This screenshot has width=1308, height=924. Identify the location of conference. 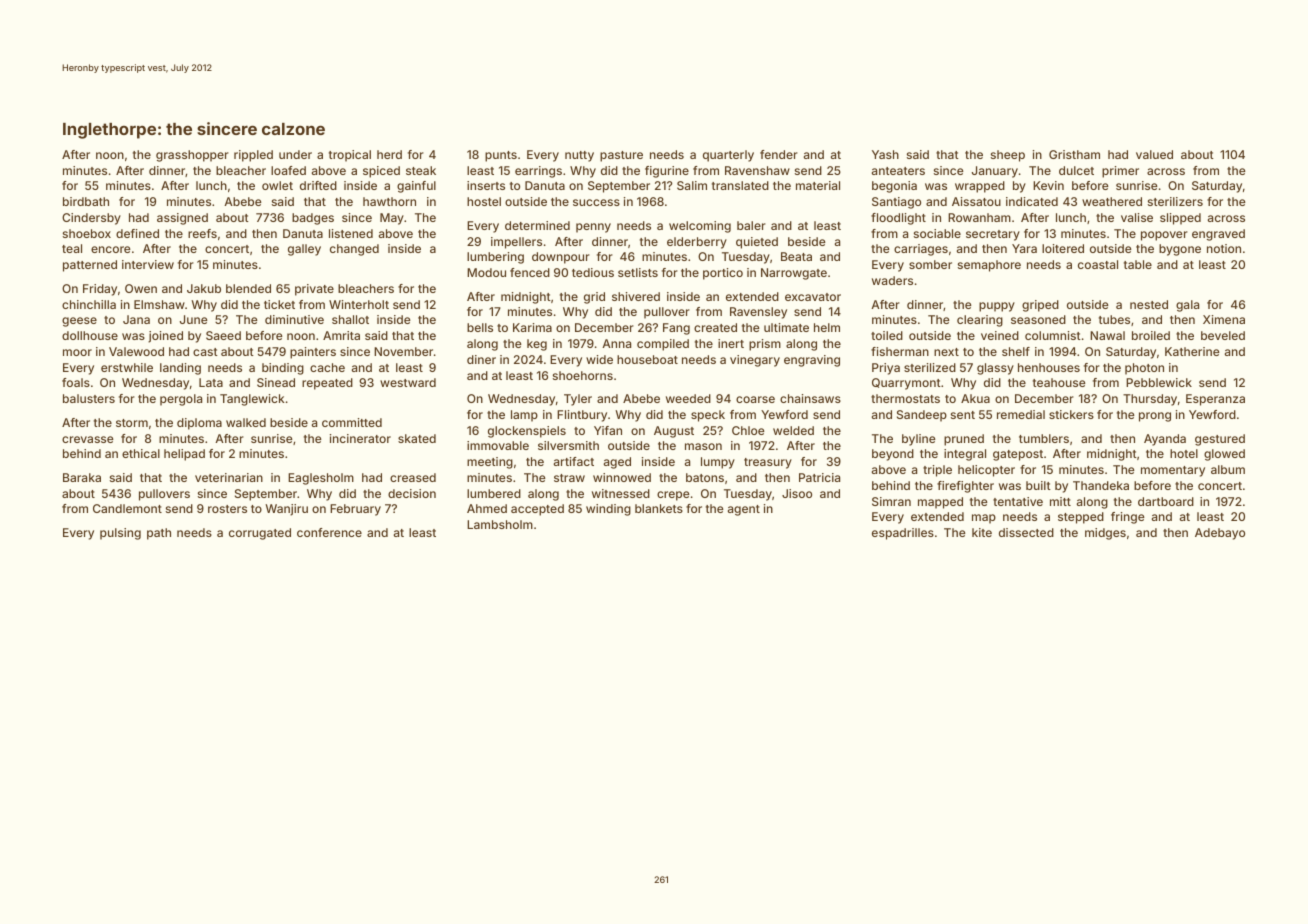
(329, 532).
